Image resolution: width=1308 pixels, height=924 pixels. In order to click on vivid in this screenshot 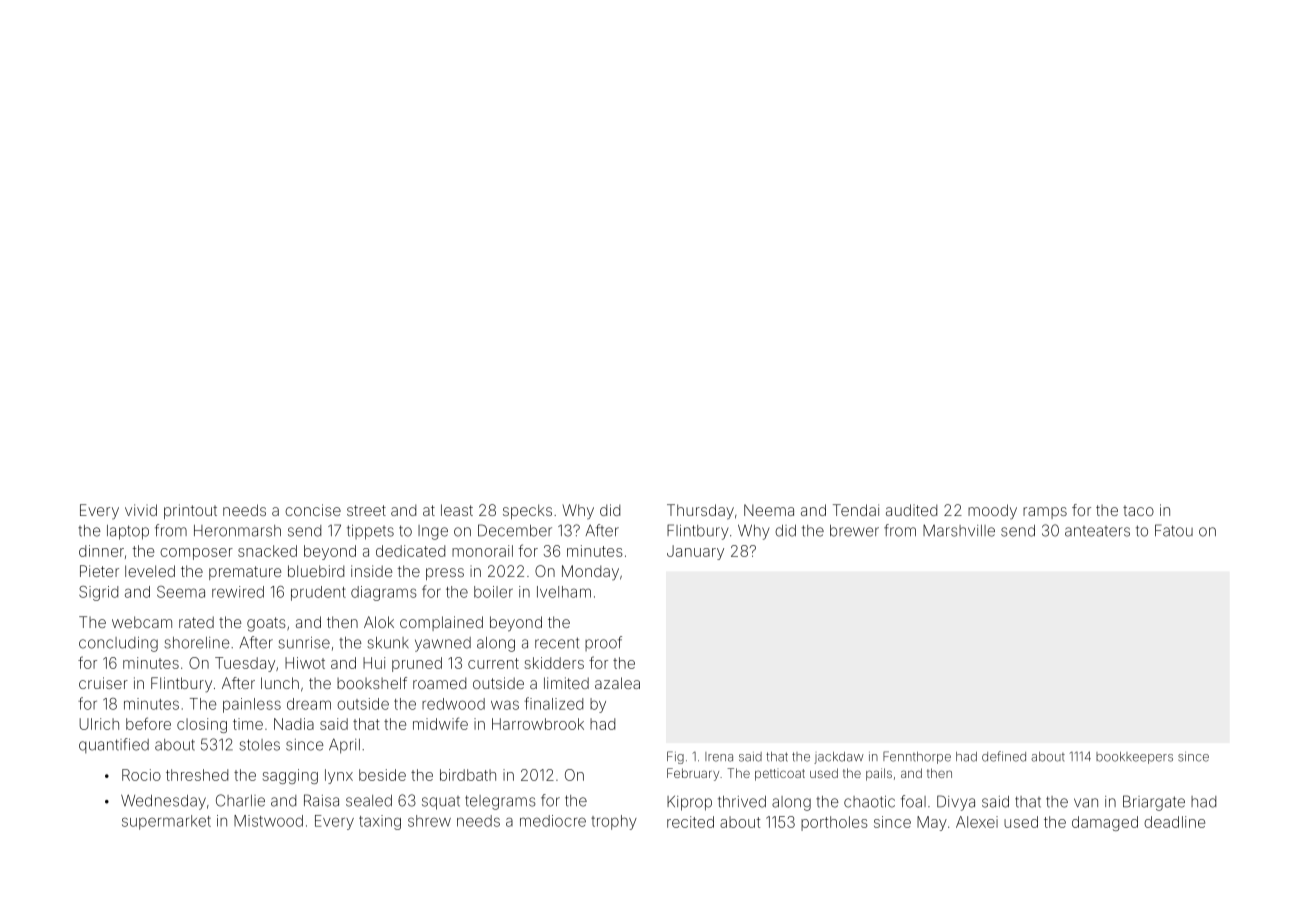, I will do `click(141, 510)`.
